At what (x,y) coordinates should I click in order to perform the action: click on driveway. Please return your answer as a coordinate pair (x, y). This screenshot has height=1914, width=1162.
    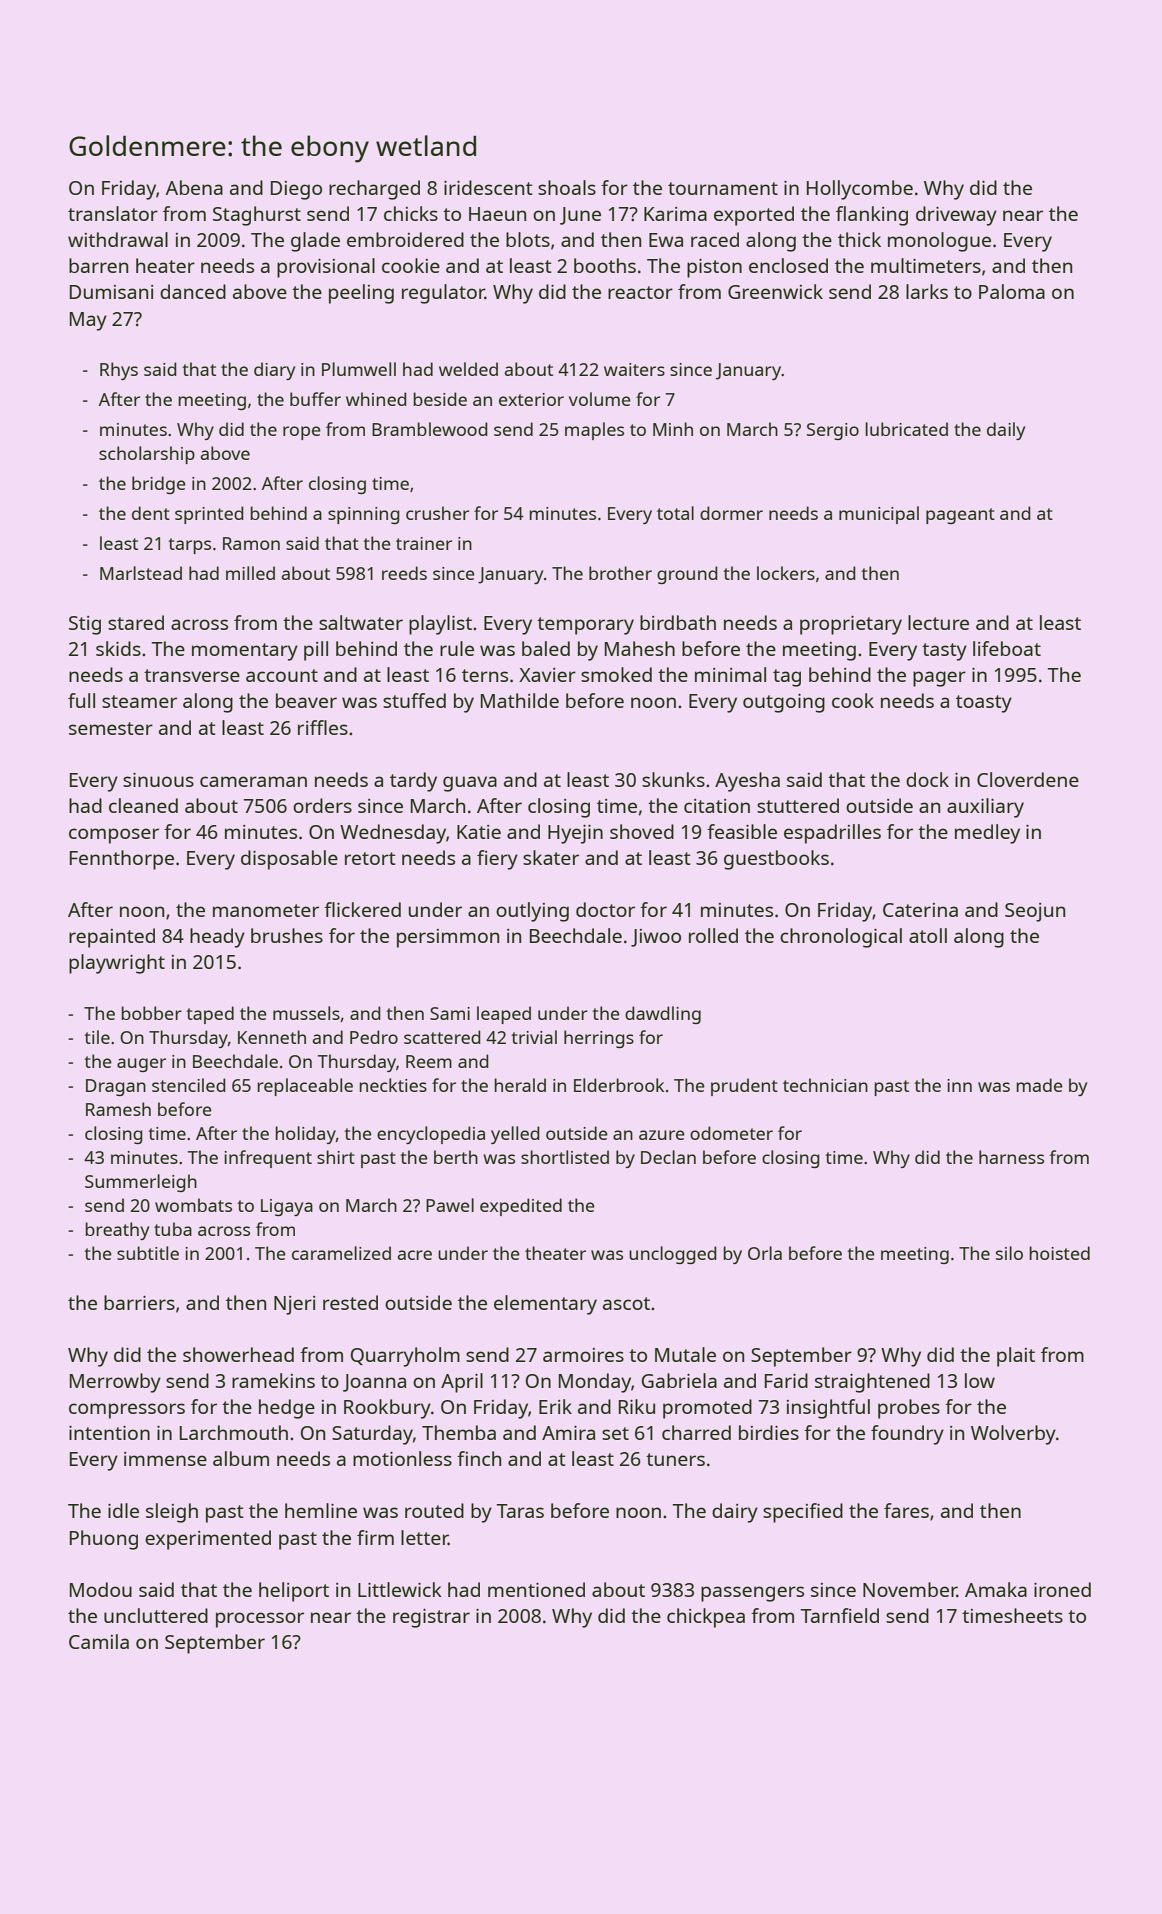
    Looking at the image, I should click on (956, 216).
